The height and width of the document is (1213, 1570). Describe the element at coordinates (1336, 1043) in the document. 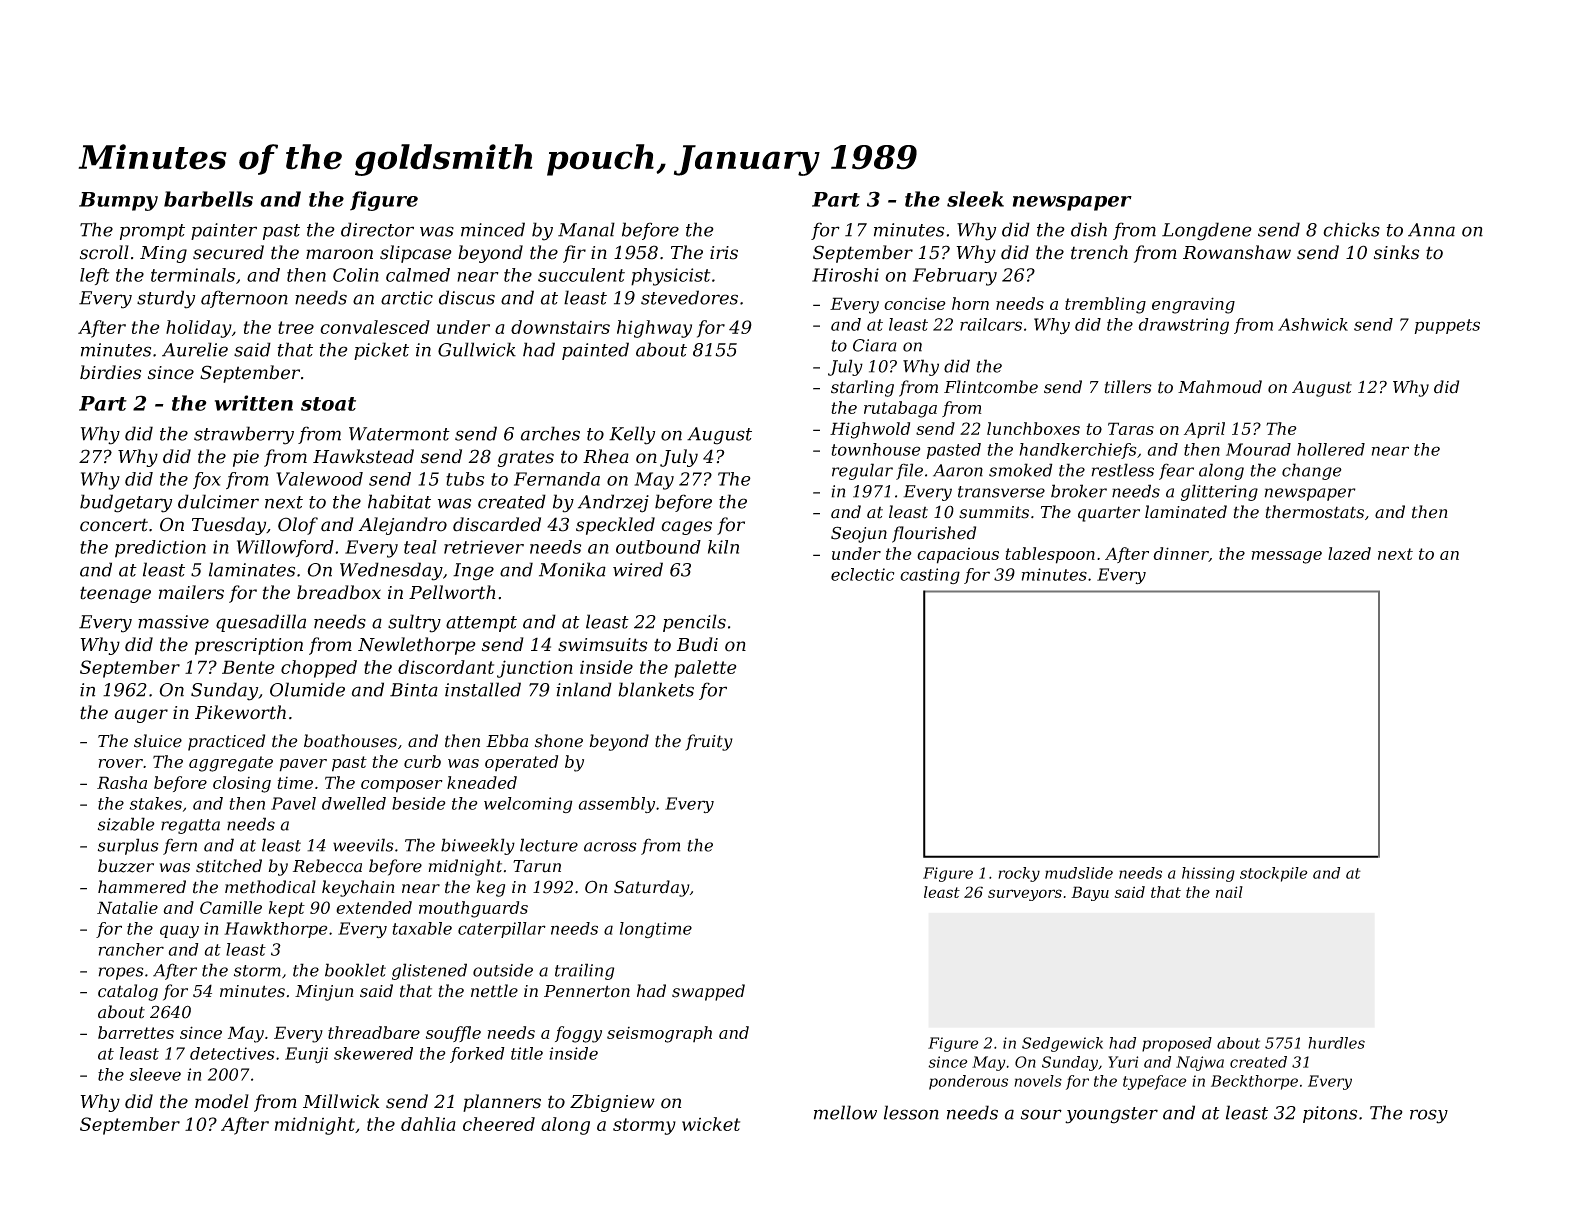

I see `hurdles` at that location.
